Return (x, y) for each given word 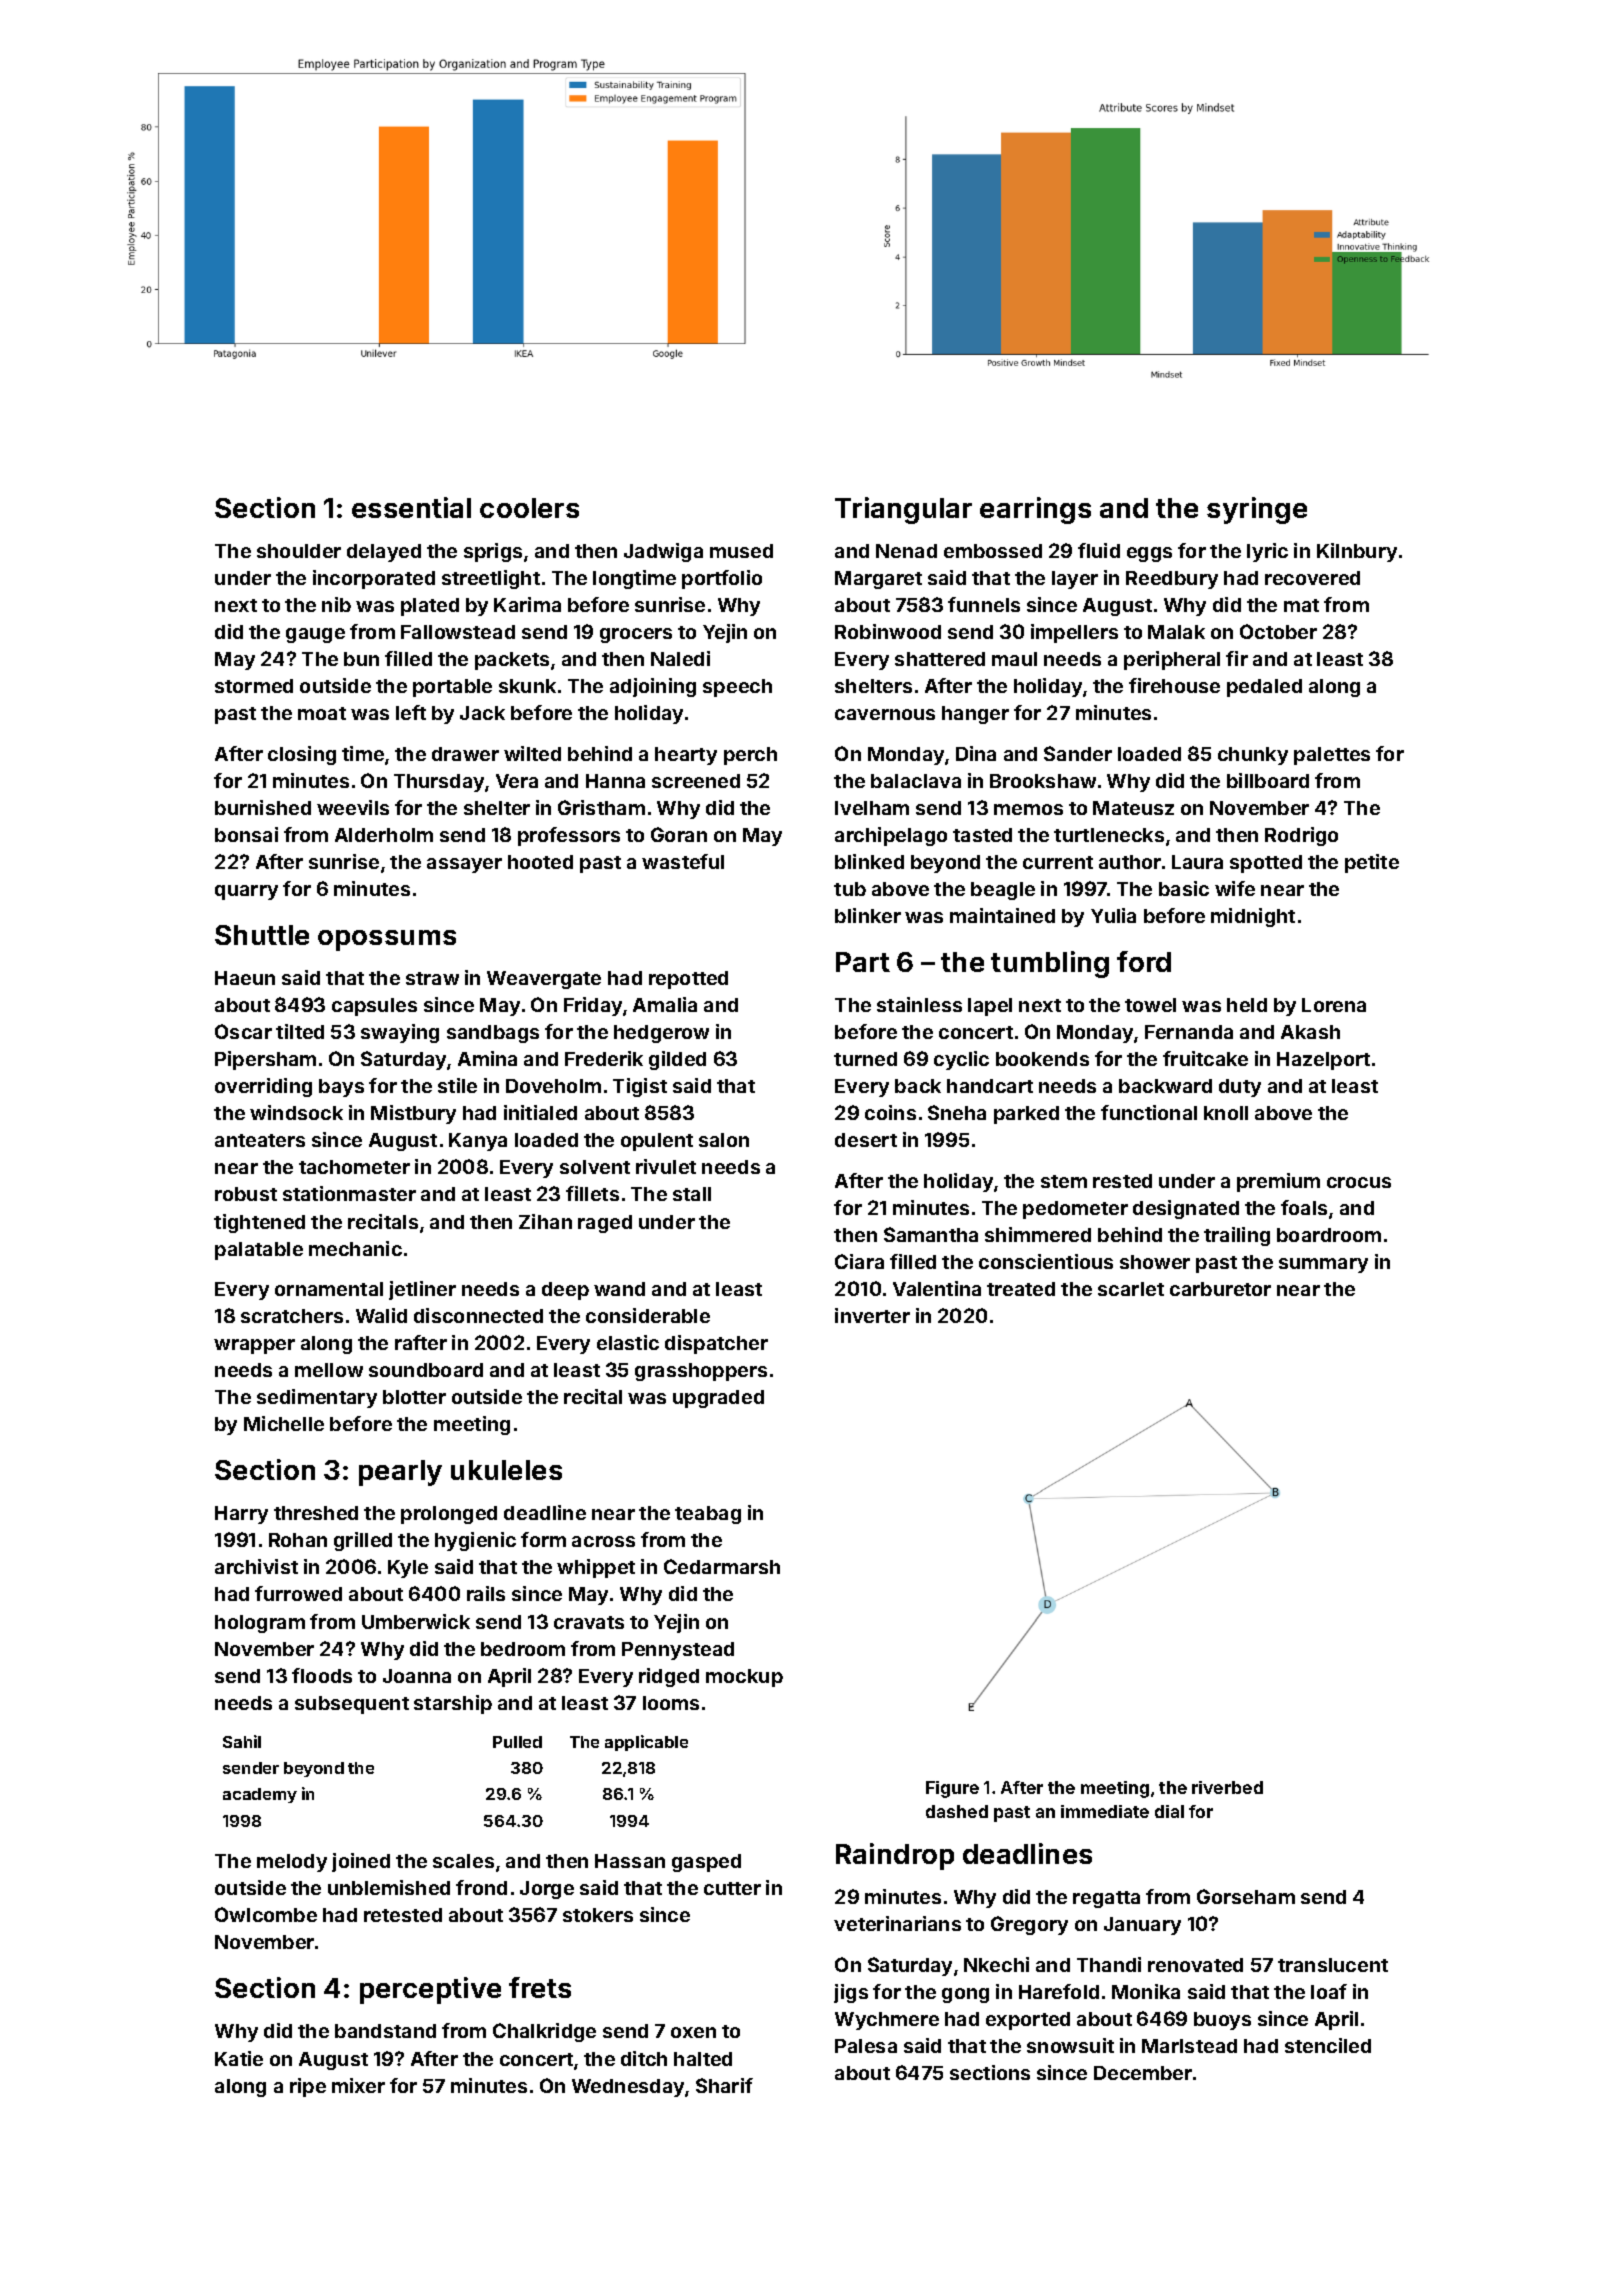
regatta (1106, 1899)
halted (703, 2059)
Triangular (903, 510)
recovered (1312, 578)
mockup (744, 1678)
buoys (1222, 2021)
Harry (241, 1515)
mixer (358, 2085)
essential (411, 507)
